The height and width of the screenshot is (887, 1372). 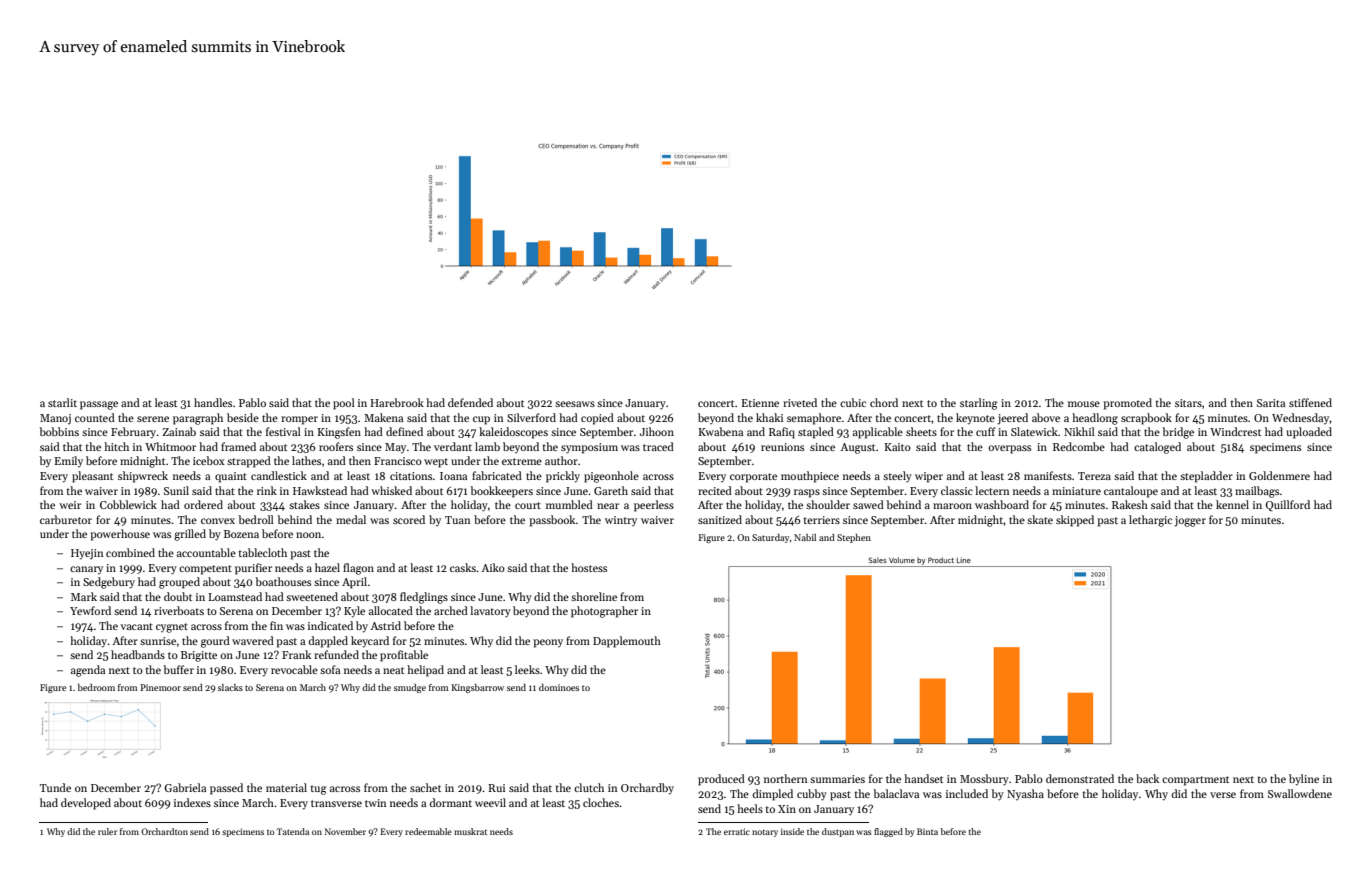 What do you see at coordinates (548, 643) in the screenshot?
I see `peony` at bounding box center [548, 643].
